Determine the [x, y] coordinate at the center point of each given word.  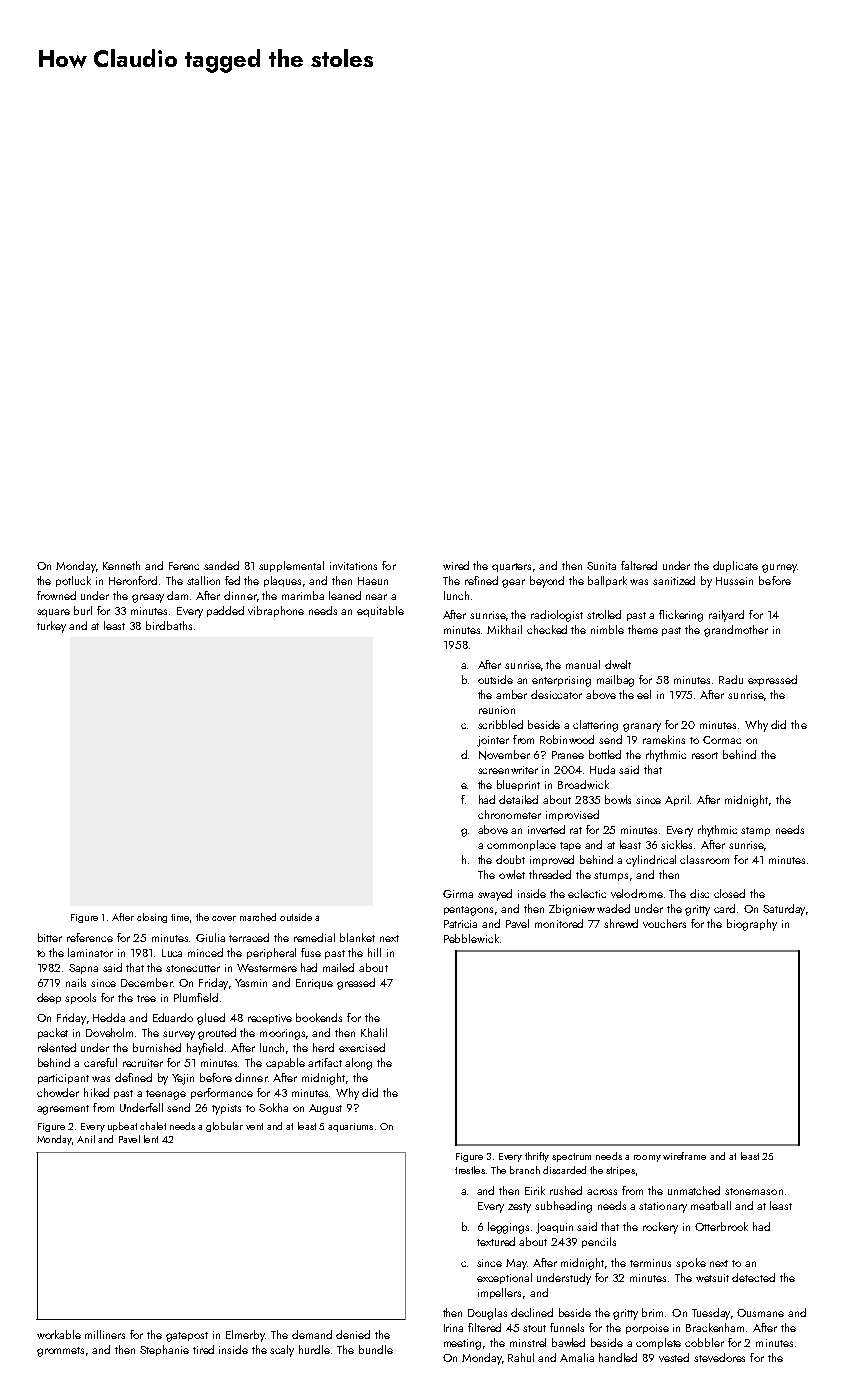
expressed [772, 680]
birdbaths [169, 625]
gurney [779, 568]
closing [152, 918]
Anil [86, 1139]
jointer [493, 741]
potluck [73, 581]
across [602, 1192]
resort [705, 755]
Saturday [784, 910]
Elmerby [245, 1336]
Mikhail [504, 629]
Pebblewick [471, 938]
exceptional [504, 1278]
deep [49, 998]
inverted [546, 829]
